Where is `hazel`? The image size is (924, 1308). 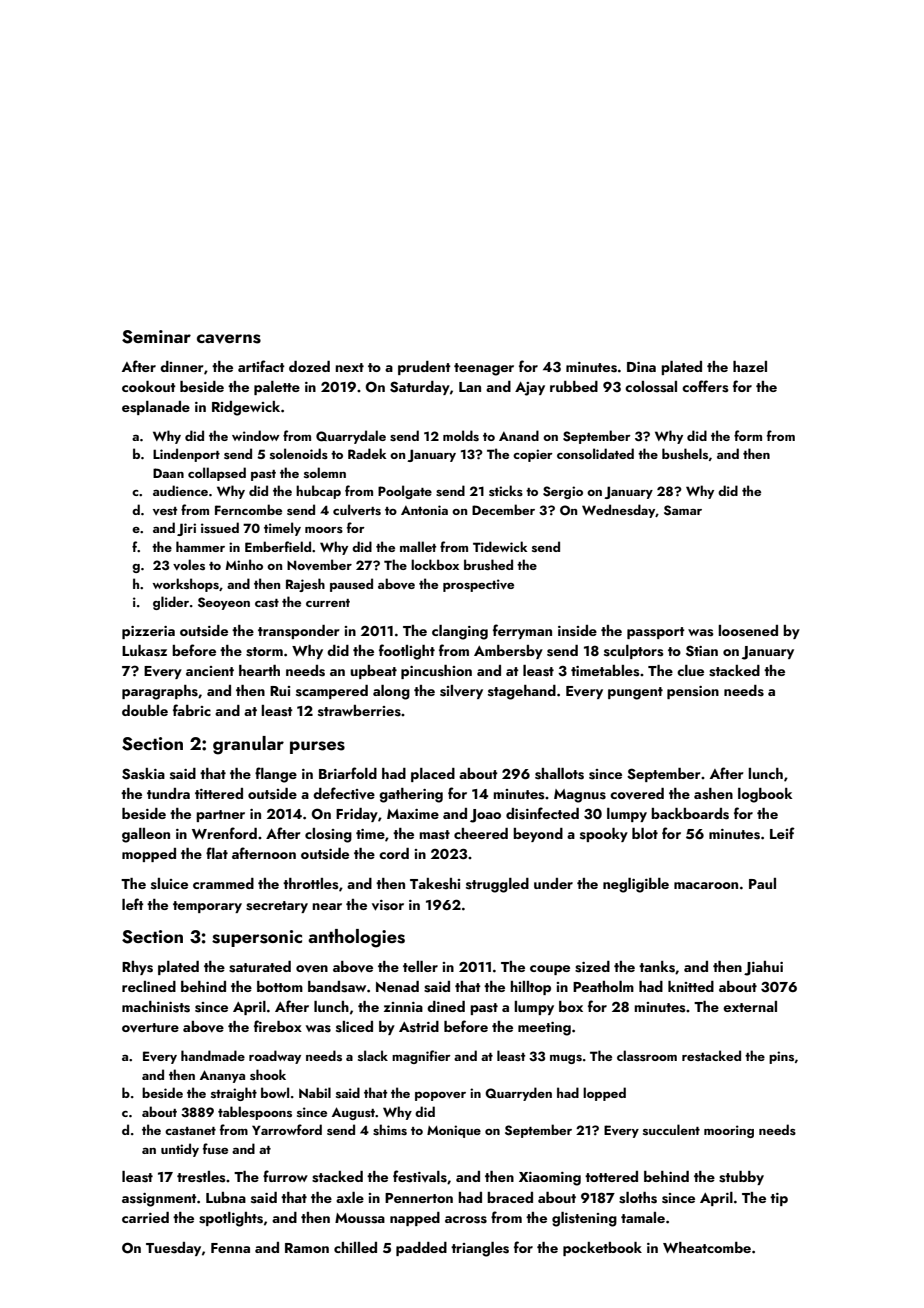 hazel is located at coordinates (750, 366).
